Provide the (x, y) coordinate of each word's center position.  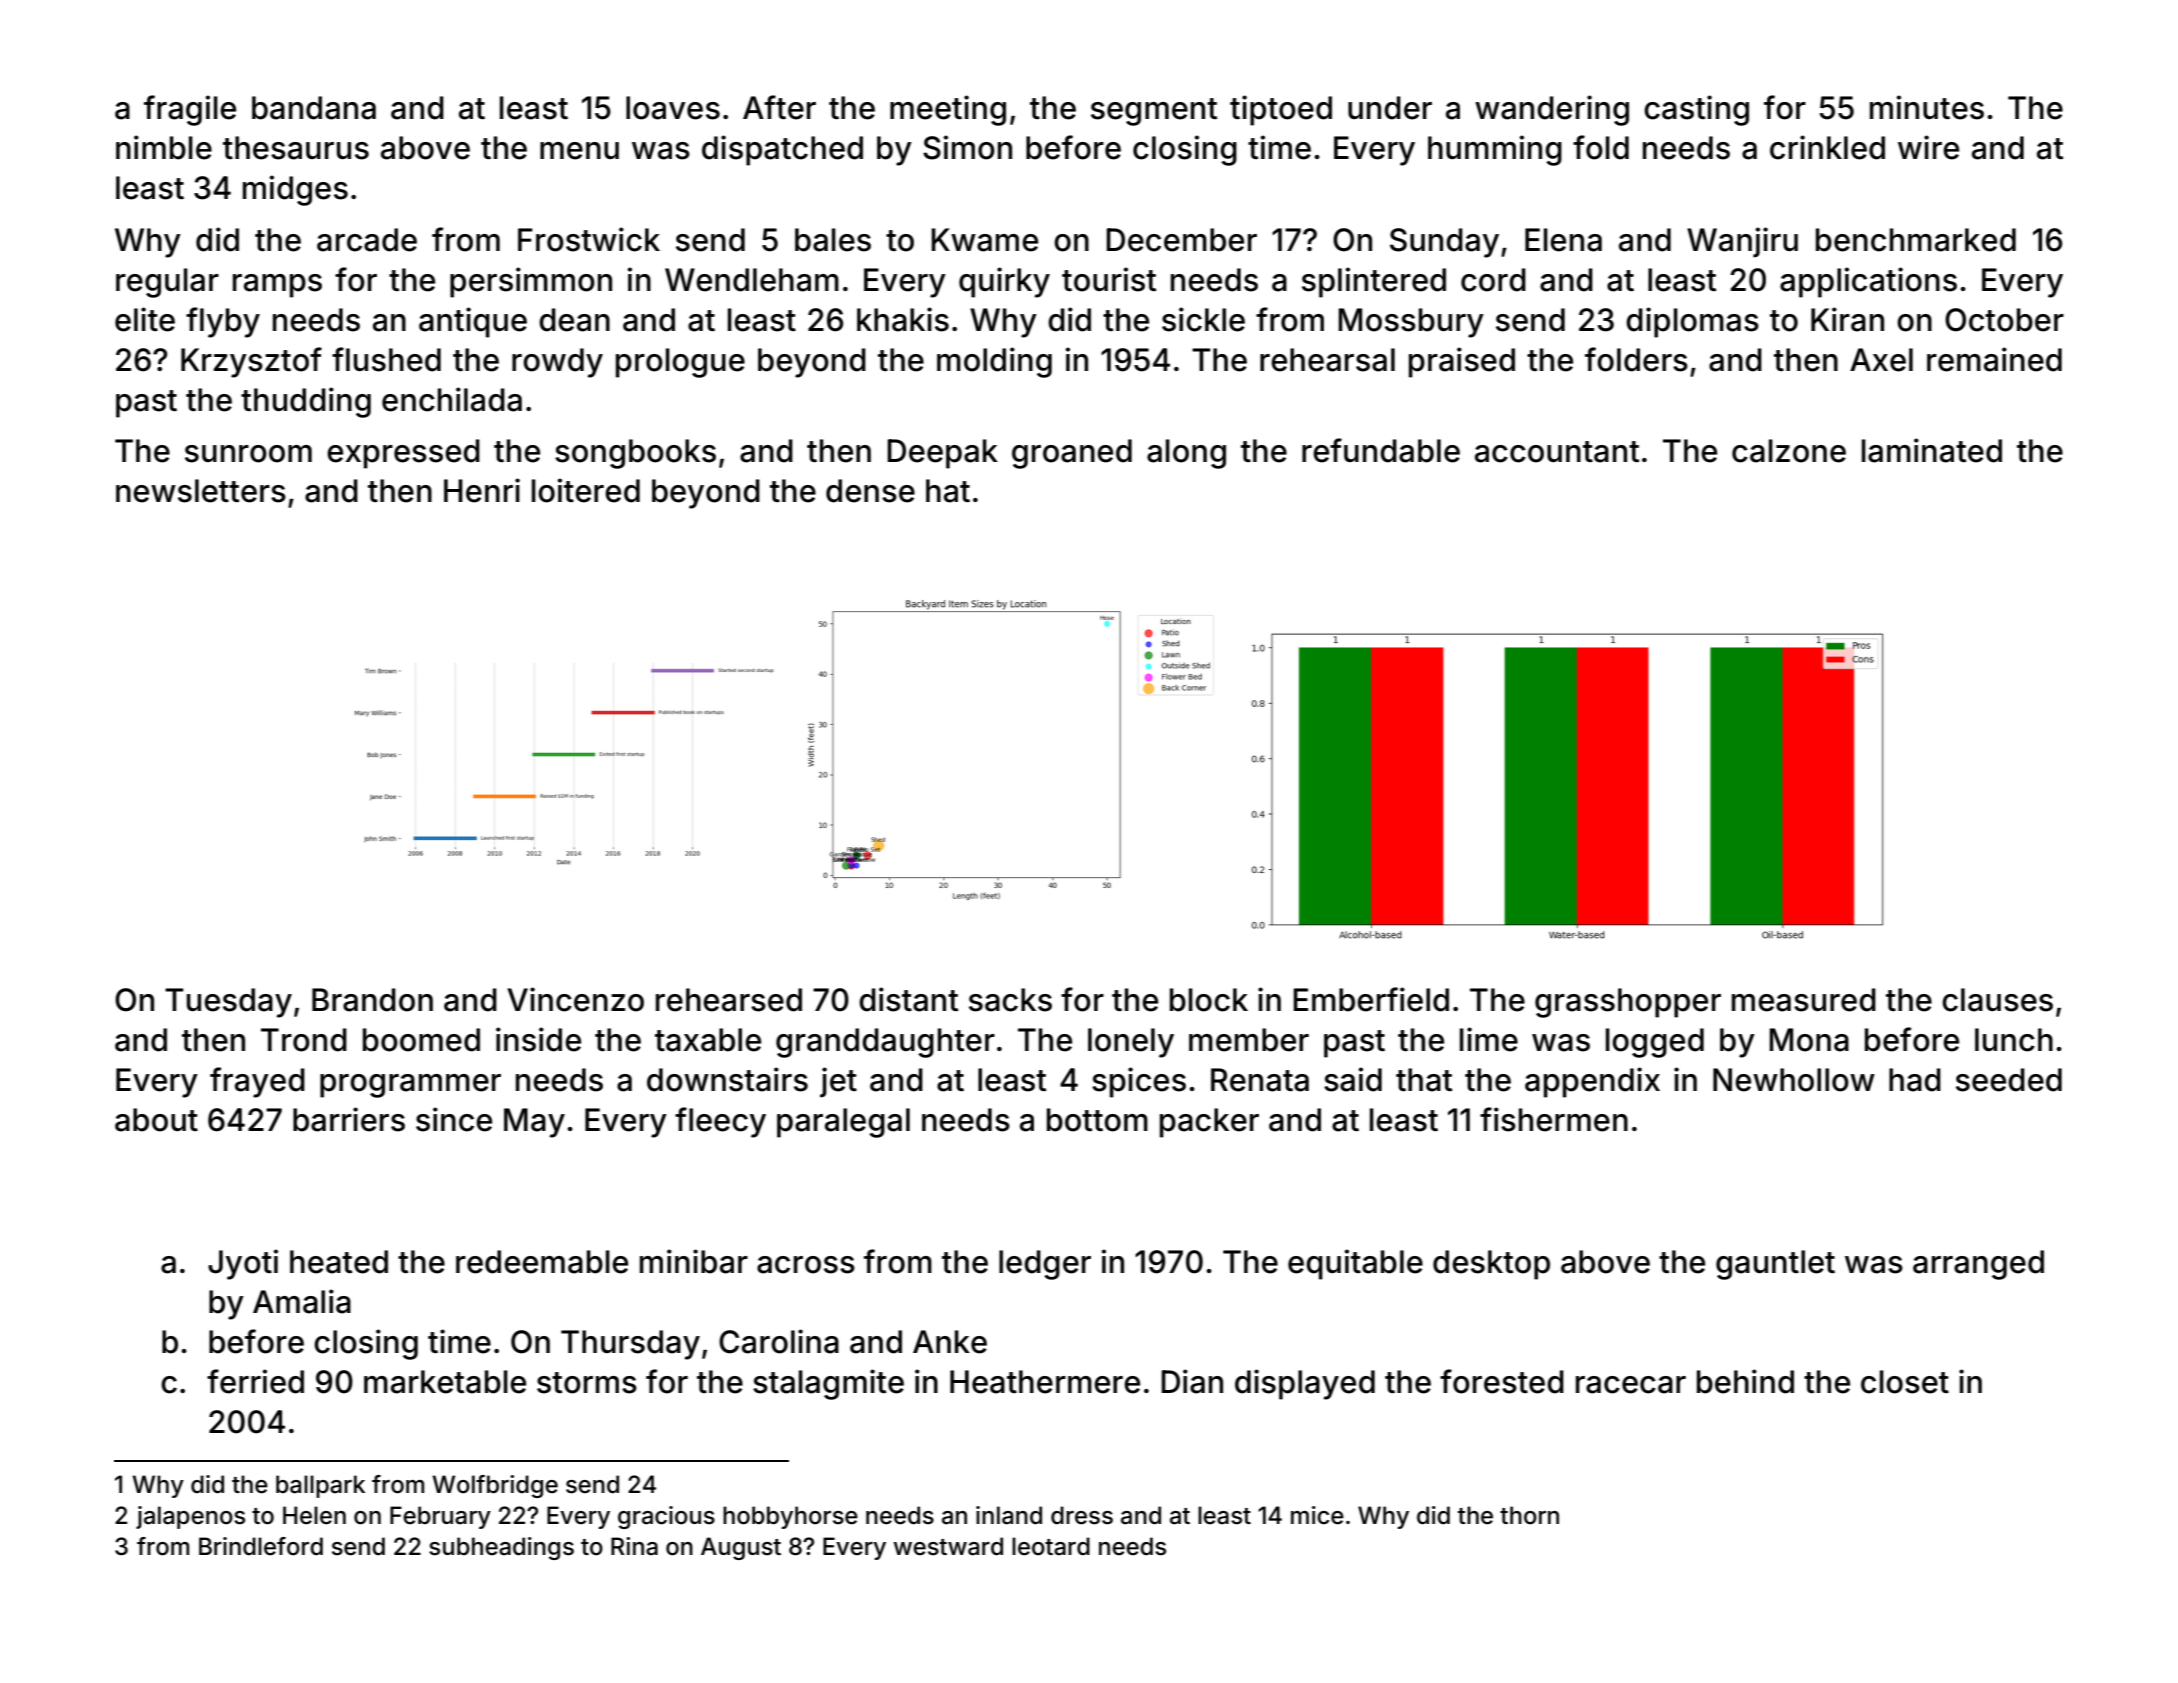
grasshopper (1628, 1003)
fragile (190, 110)
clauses (1997, 1000)
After (779, 107)
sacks (1010, 1000)
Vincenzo (575, 999)
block (1209, 1000)
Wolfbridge (495, 1486)
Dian (1192, 1381)
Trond (304, 1040)
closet (1905, 1382)
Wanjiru (1742, 242)
